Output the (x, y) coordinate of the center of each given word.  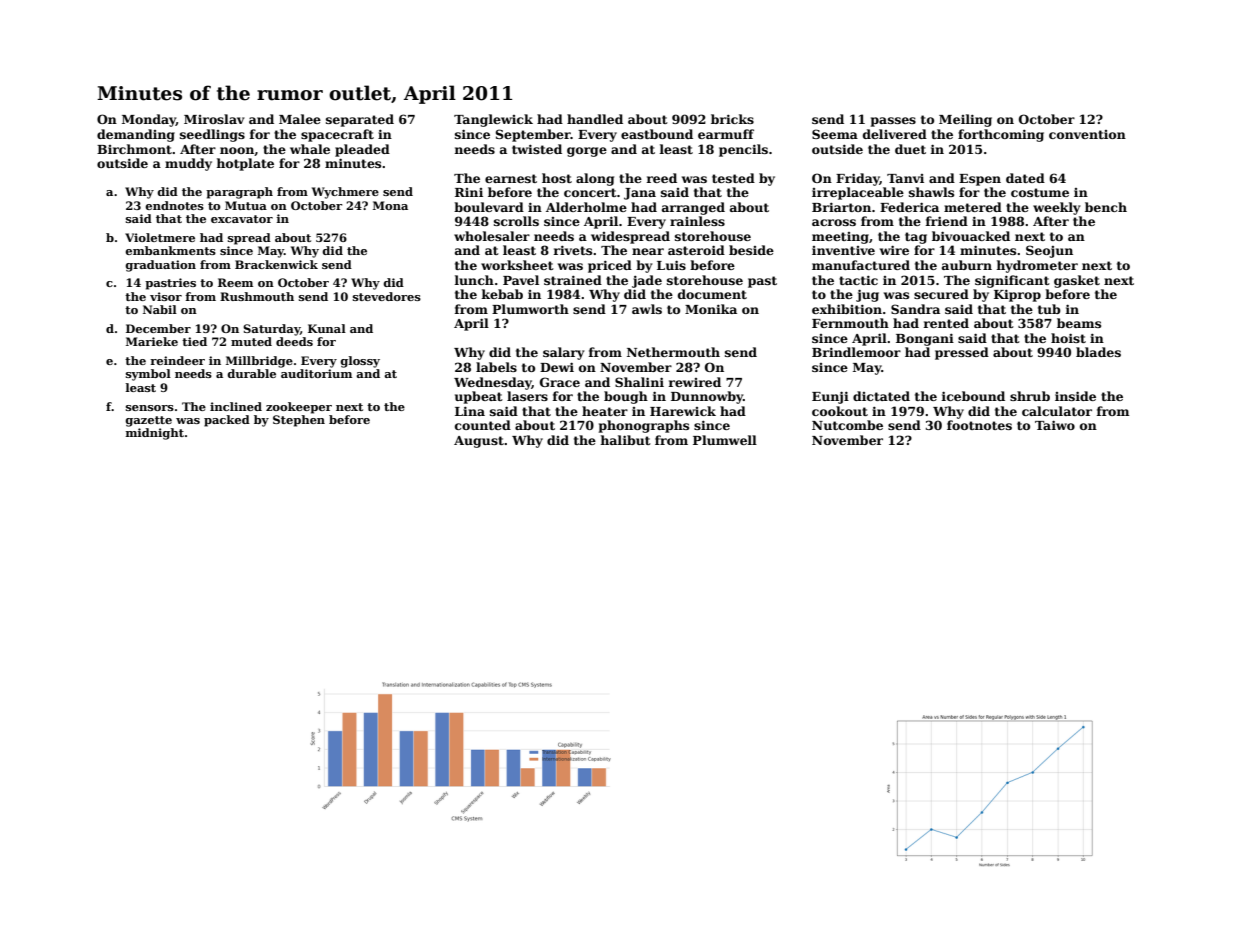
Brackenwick (276, 264)
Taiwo (1055, 425)
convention (1087, 134)
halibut (625, 440)
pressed (962, 353)
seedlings (212, 135)
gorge (587, 152)
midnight (155, 434)
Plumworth (530, 309)
